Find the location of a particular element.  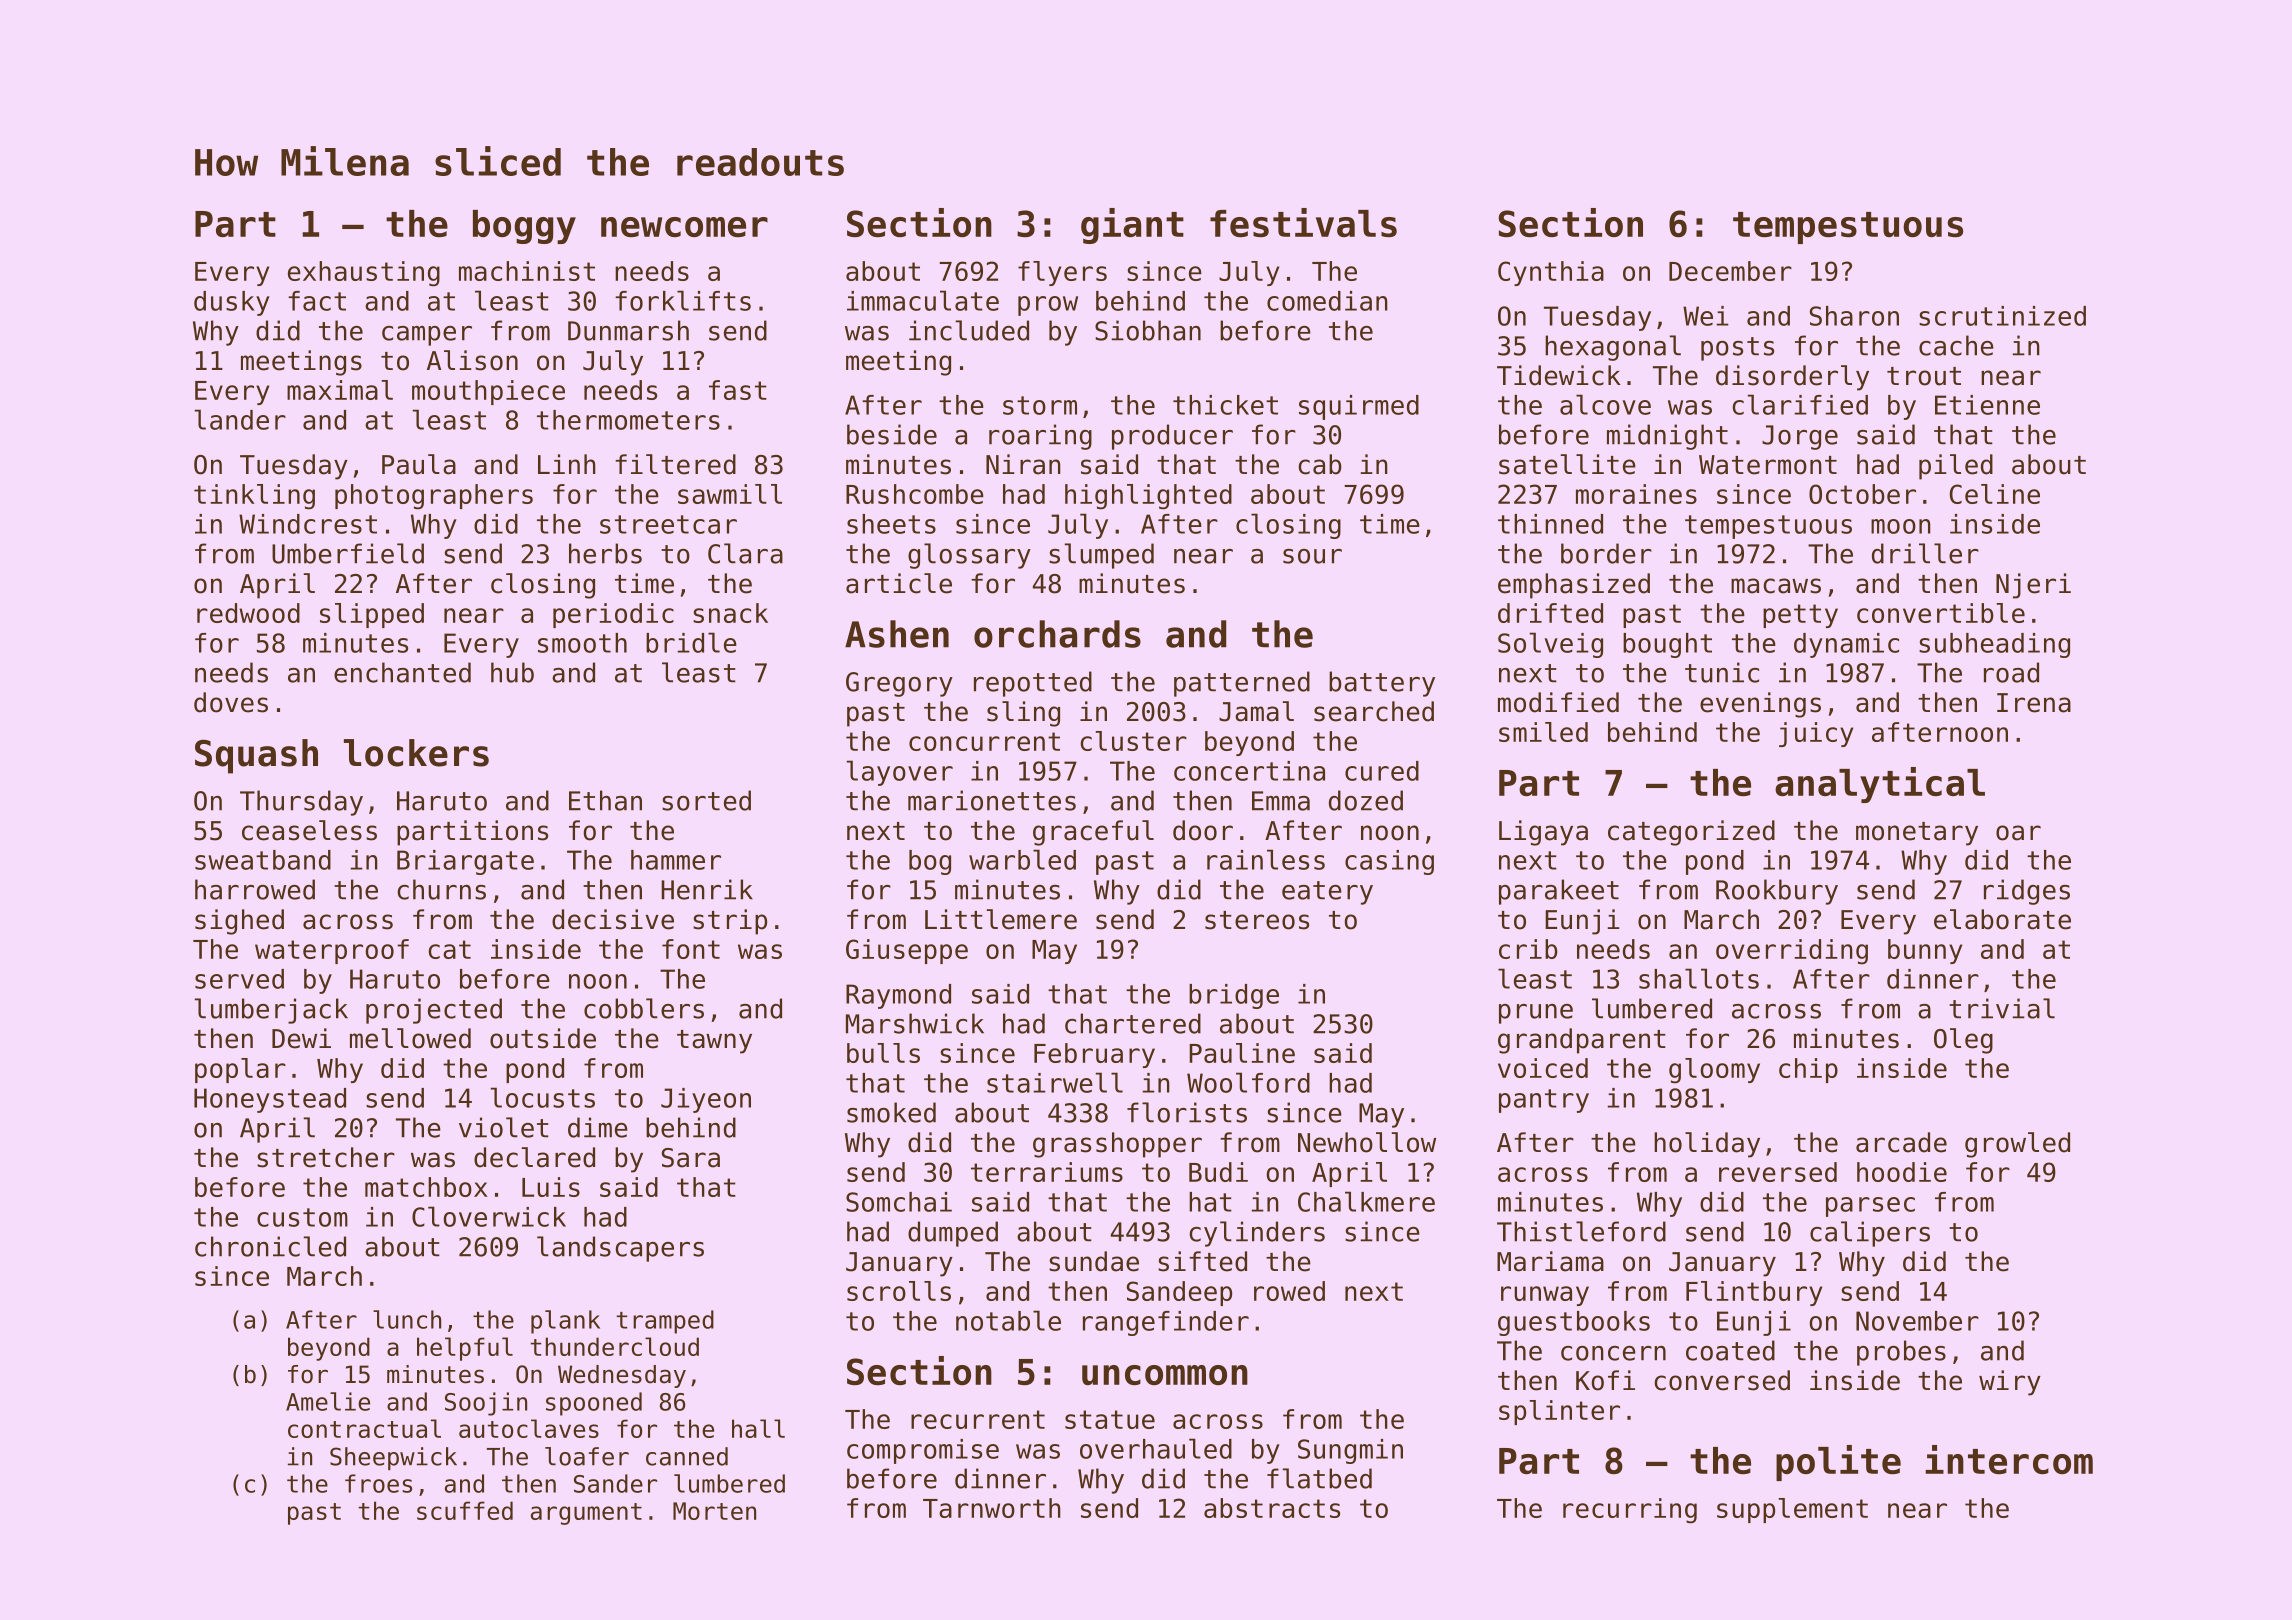

Wednesday is located at coordinates (622, 1376).
